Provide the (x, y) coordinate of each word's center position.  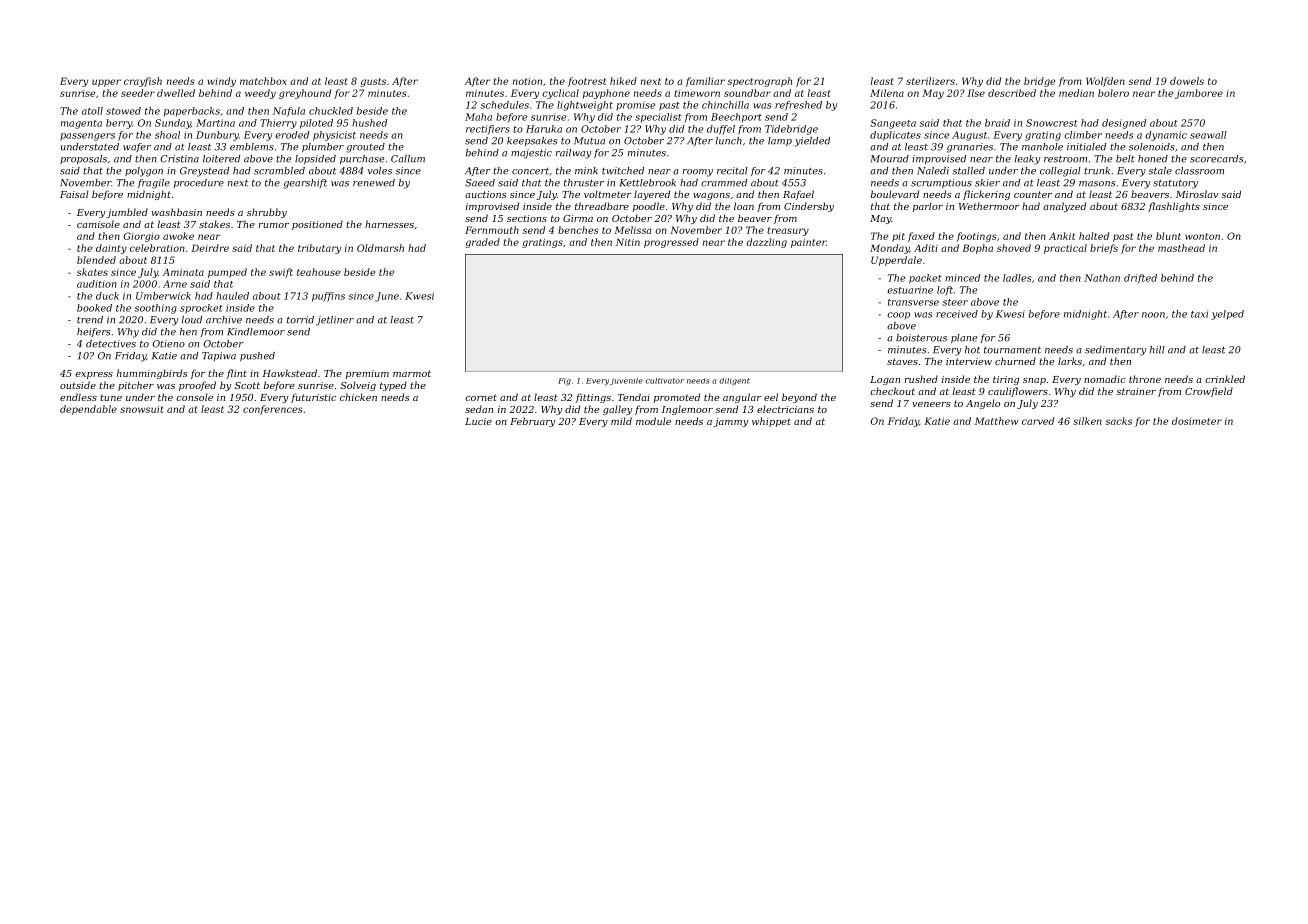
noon (1153, 315)
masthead (1181, 248)
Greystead (204, 172)
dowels (1187, 81)
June (387, 297)
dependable (88, 410)
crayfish (143, 82)
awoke (178, 236)
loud (192, 320)
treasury (788, 231)
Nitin (628, 242)
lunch (729, 141)
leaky (1027, 160)
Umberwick (163, 296)
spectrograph (760, 82)
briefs (1104, 249)
